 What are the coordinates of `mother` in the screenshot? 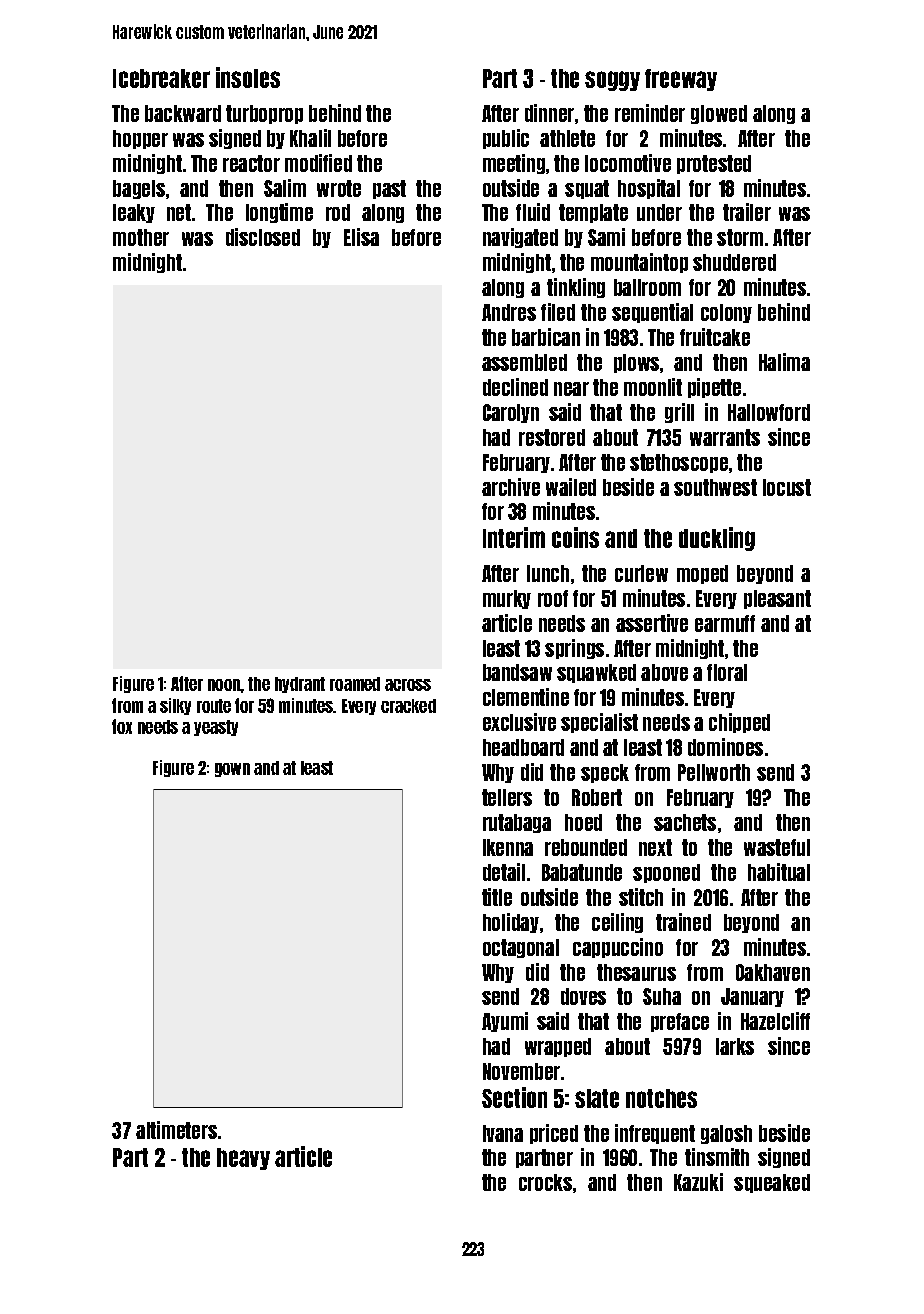 It's located at (141, 237).
